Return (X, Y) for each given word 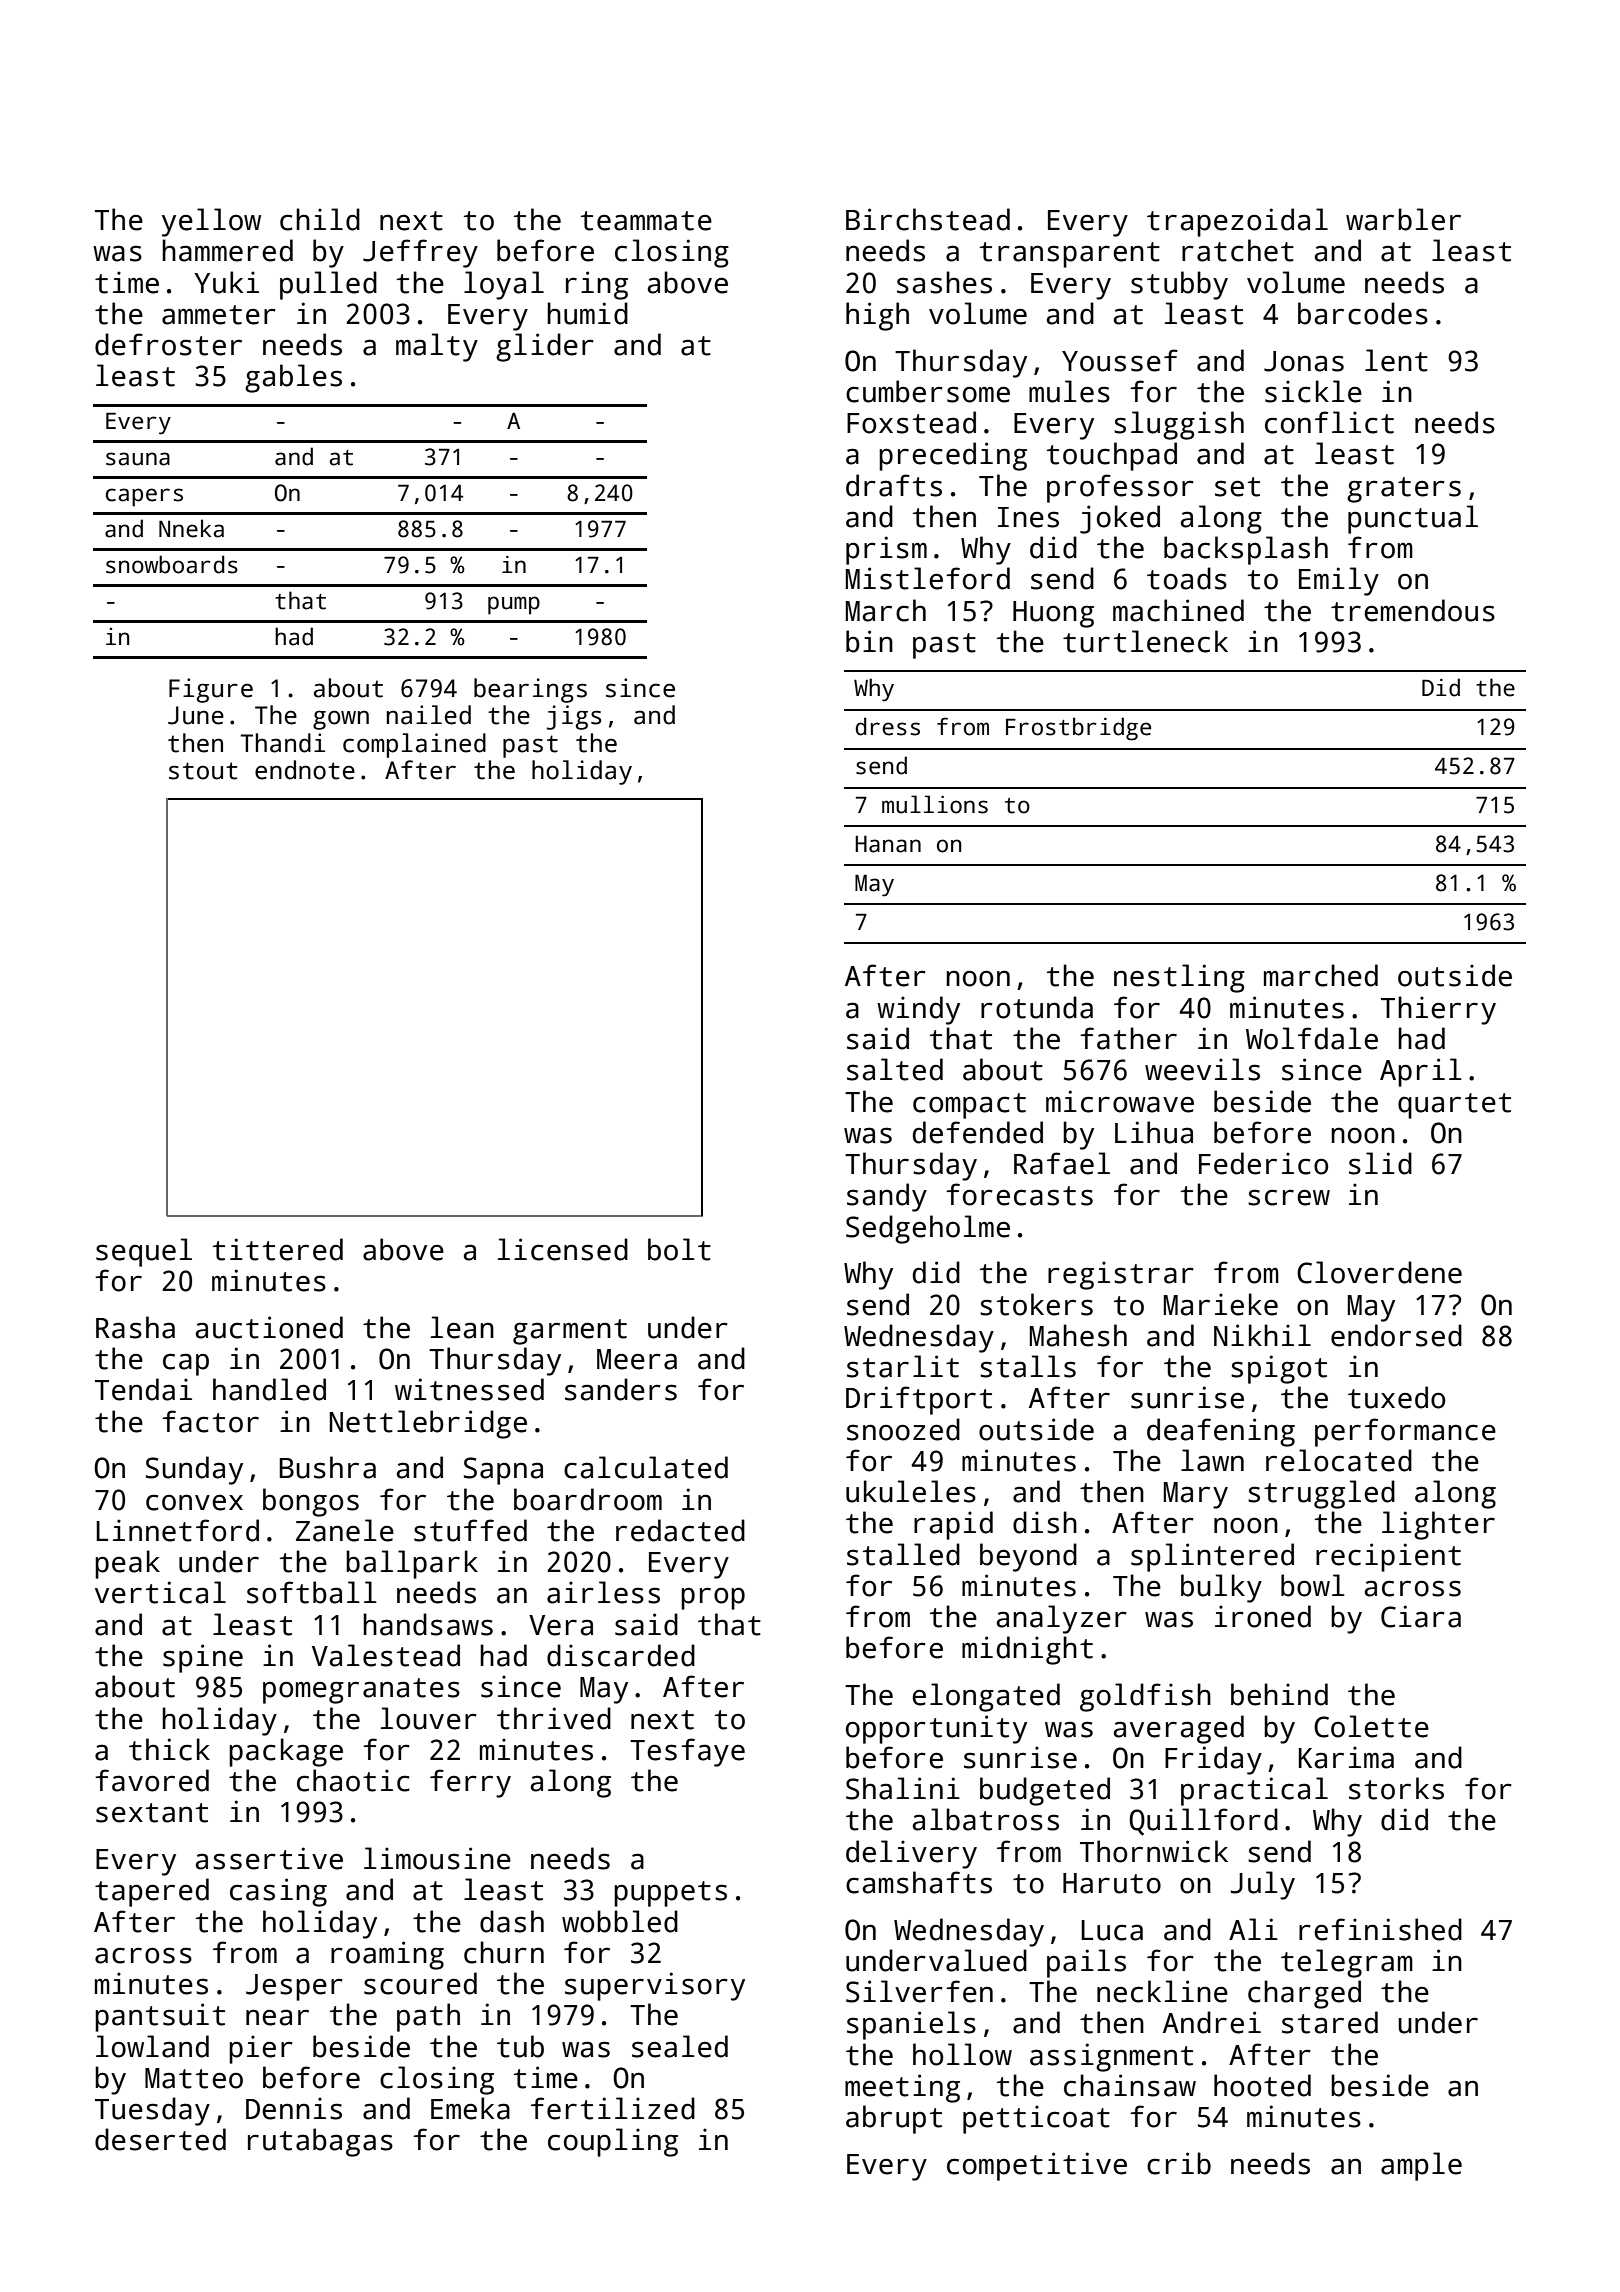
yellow (211, 222)
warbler (1403, 219)
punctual (1413, 519)
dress (888, 726)
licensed (563, 1249)
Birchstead (928, 219)
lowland (152, 2046)
